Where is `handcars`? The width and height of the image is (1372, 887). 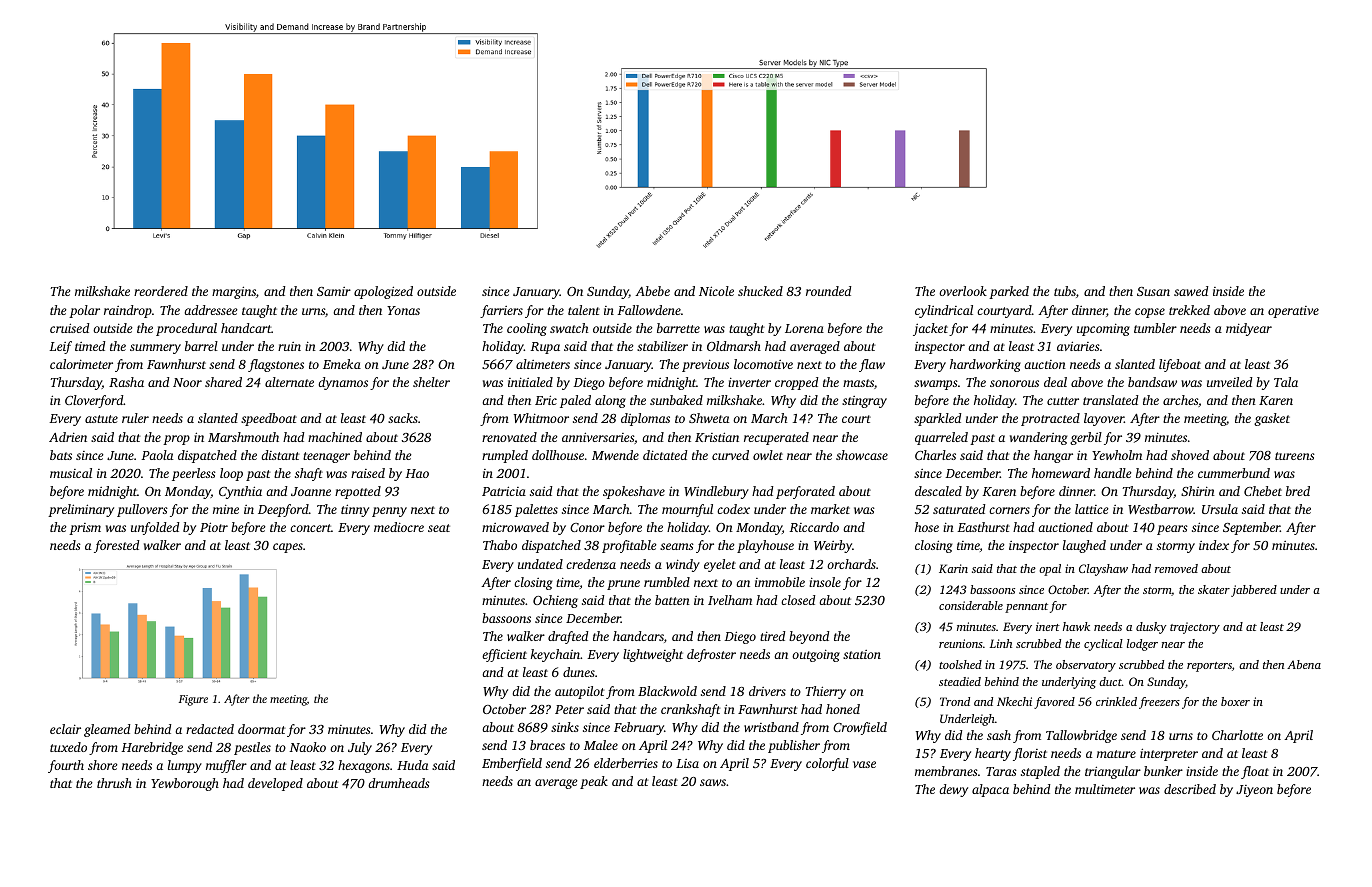
handcars is located at coordinates (638, 636).
